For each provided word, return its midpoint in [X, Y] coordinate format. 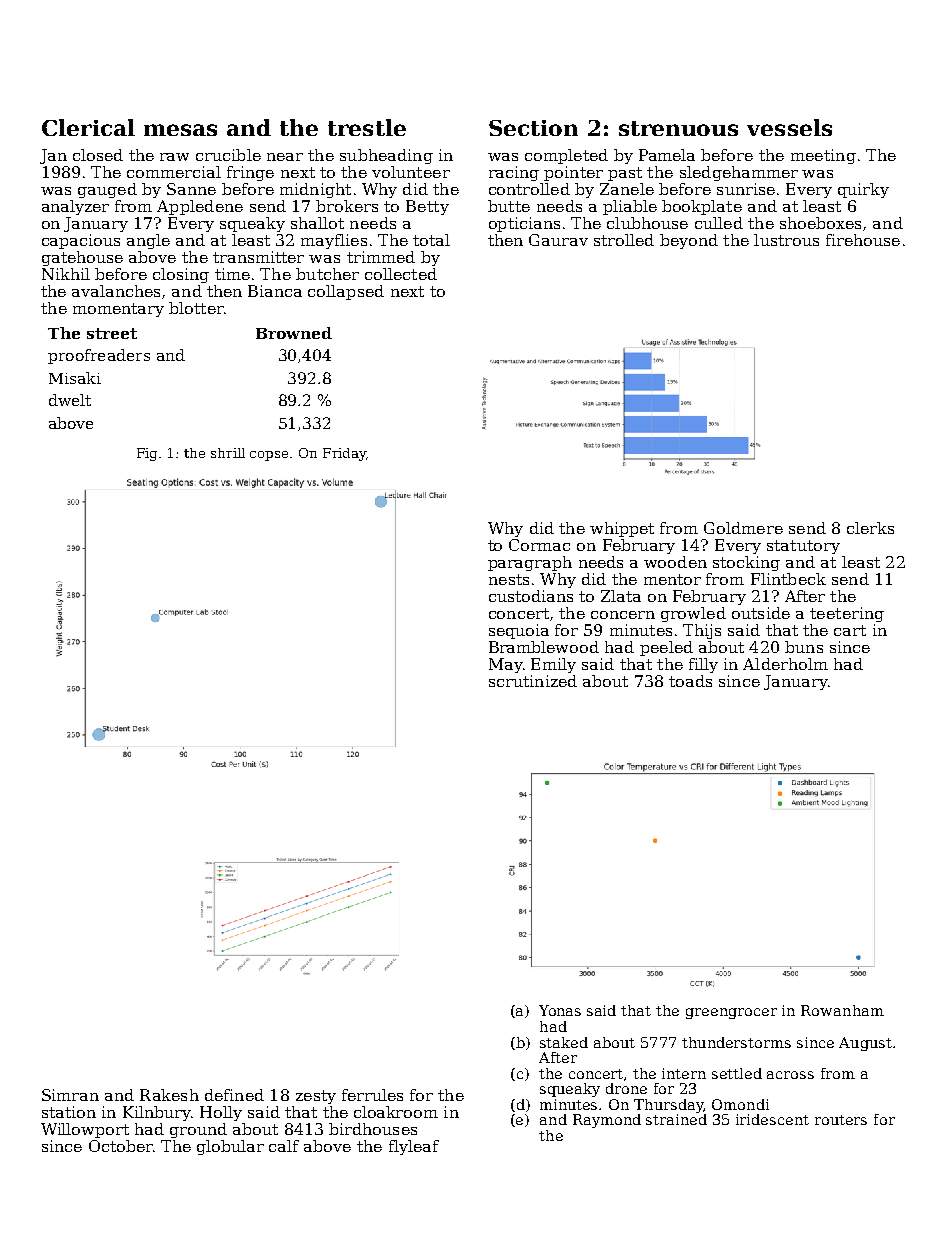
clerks [870, 528]
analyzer [75, 207]
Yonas [560, 1010]
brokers [347, 206]
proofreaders [99, 356]
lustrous [786, 240]
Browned [294, 333]
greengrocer [731, 1013]
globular [230, 1147]
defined [234, 1095]
